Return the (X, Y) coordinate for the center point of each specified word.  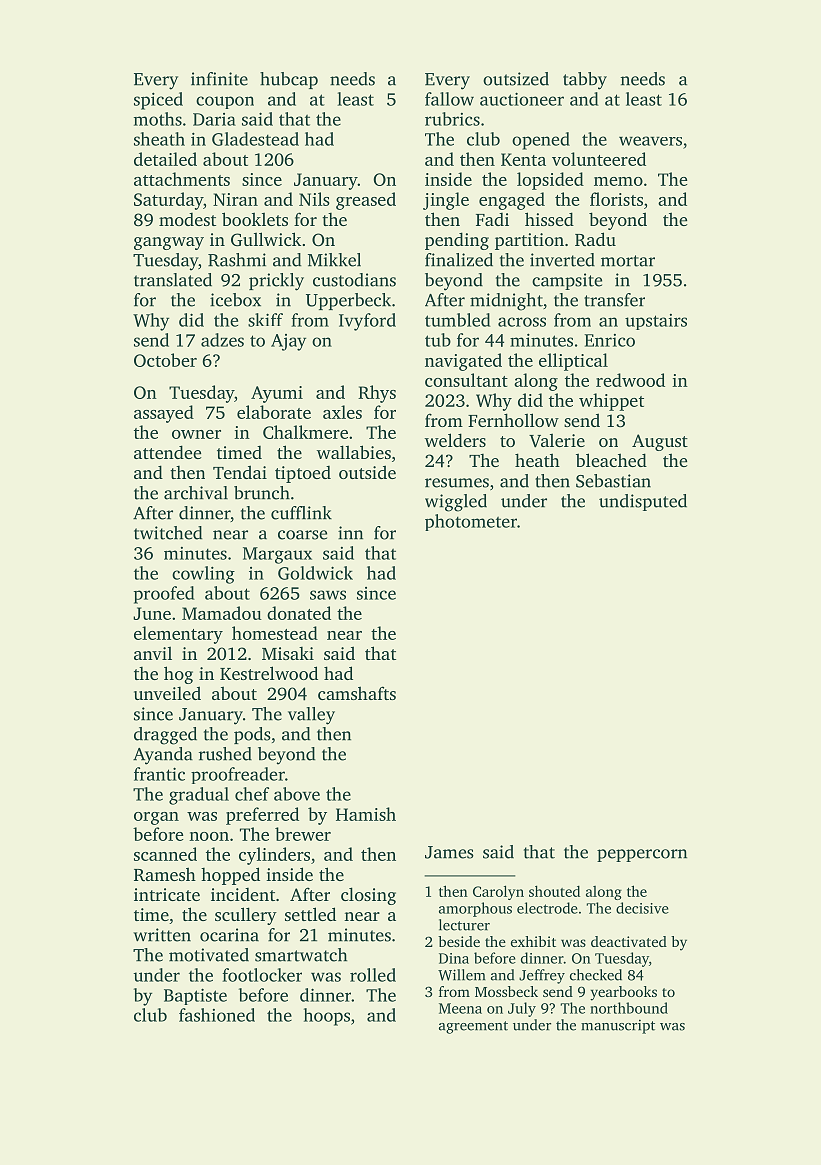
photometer (471, 522)
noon (209, 836)
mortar (628, 261)
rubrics (452, 119)
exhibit (533, 941)
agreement (473, 1027)
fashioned (217, 1015)
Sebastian (613, 481)
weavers (650, 141)
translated (173, 280)
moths (158, 119)
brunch (262, 493)
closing (368, 896)
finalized (459, 260)
